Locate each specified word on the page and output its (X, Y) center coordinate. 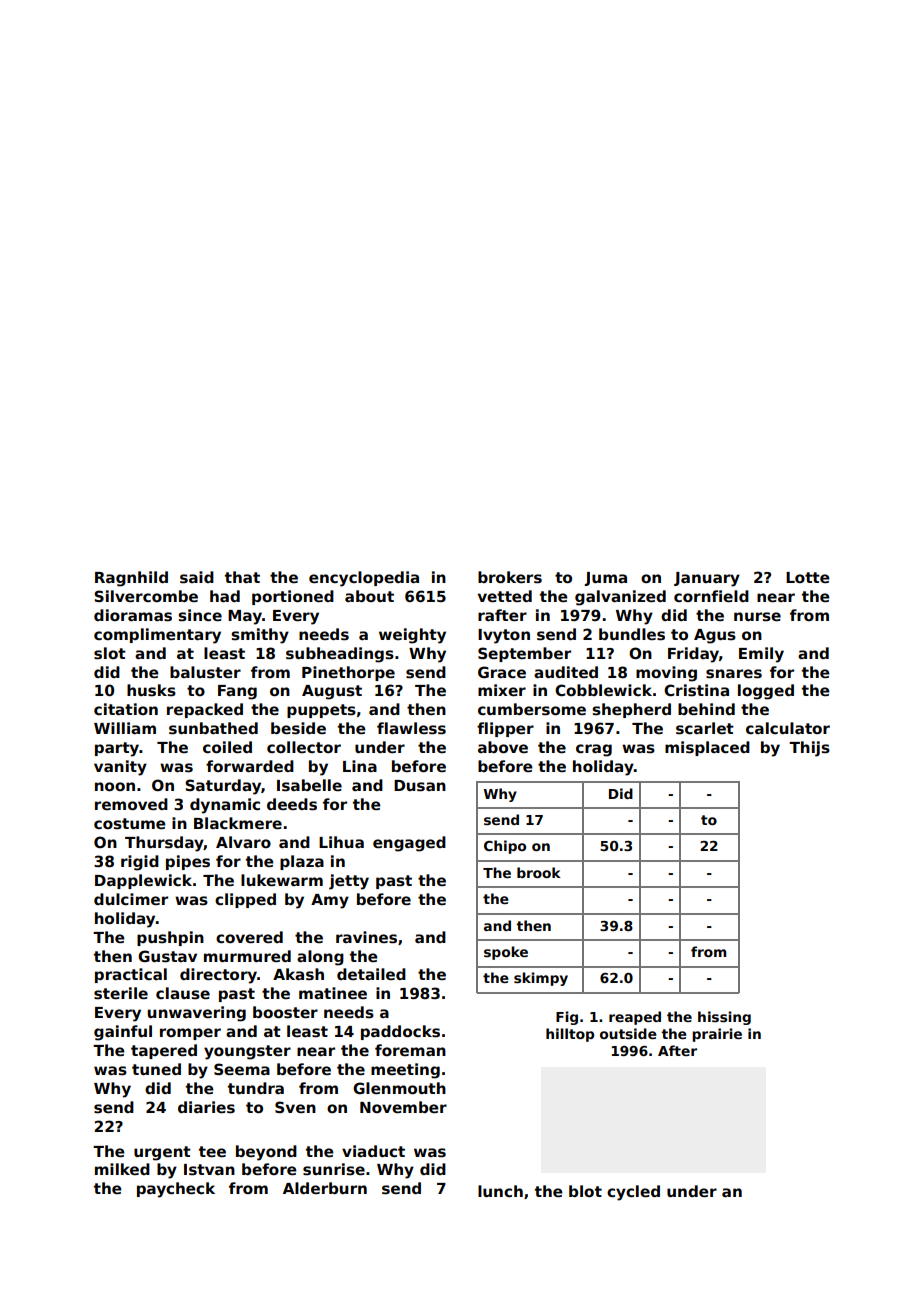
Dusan (420, 786)
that (242, 577)
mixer (502, 690)
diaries (206, 1107)
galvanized (620, 598)
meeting (405, 1071)
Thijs (809, 749)
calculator (788, 728)
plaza (302, 862)
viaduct (373, 1151)
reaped (635, 1018)
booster (285, 1012)
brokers (510, 577)
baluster (205, 672)
